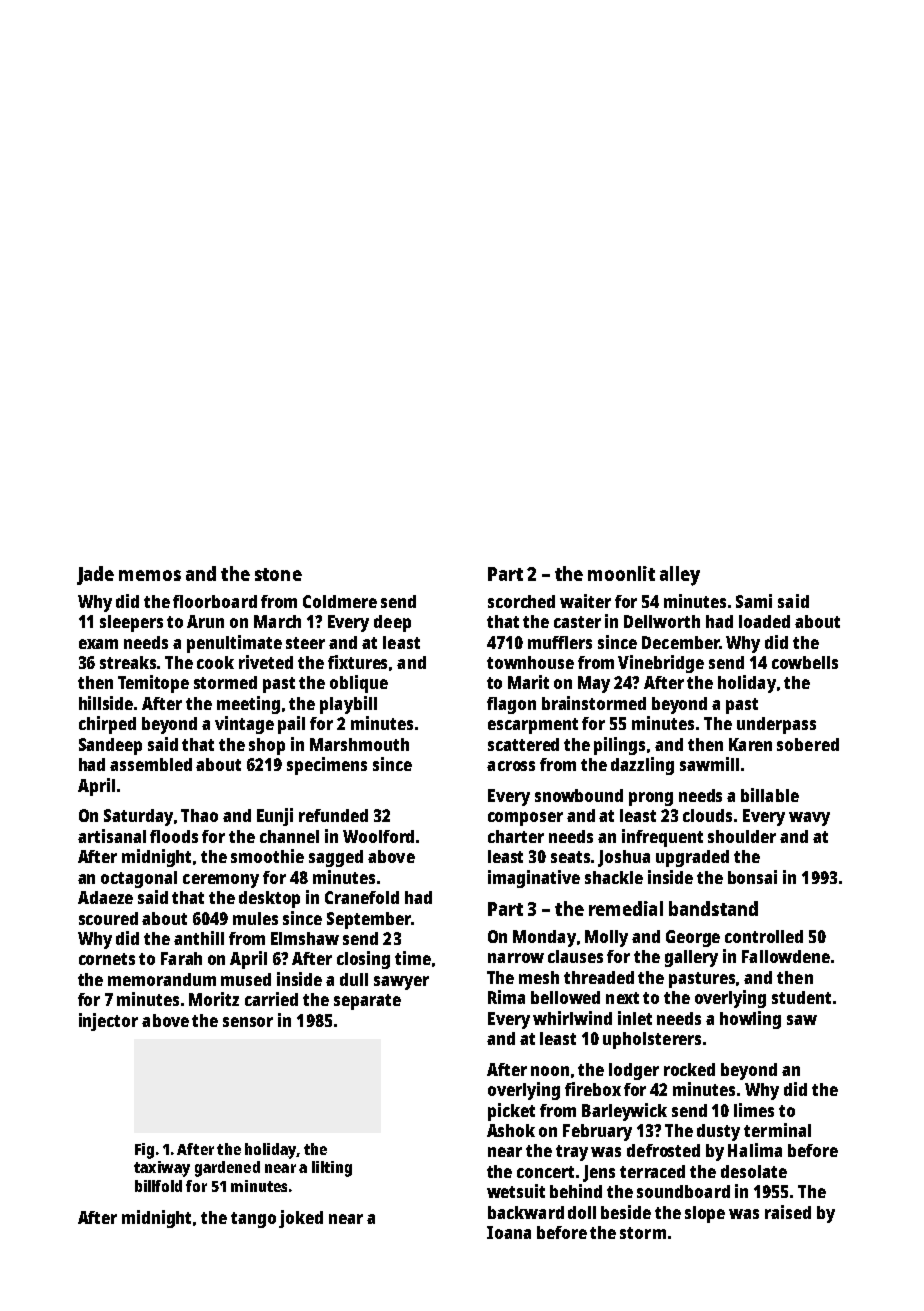  Describe the element at coordinates (158, 1186) in the screenshot. I see `billfold` at that location.
